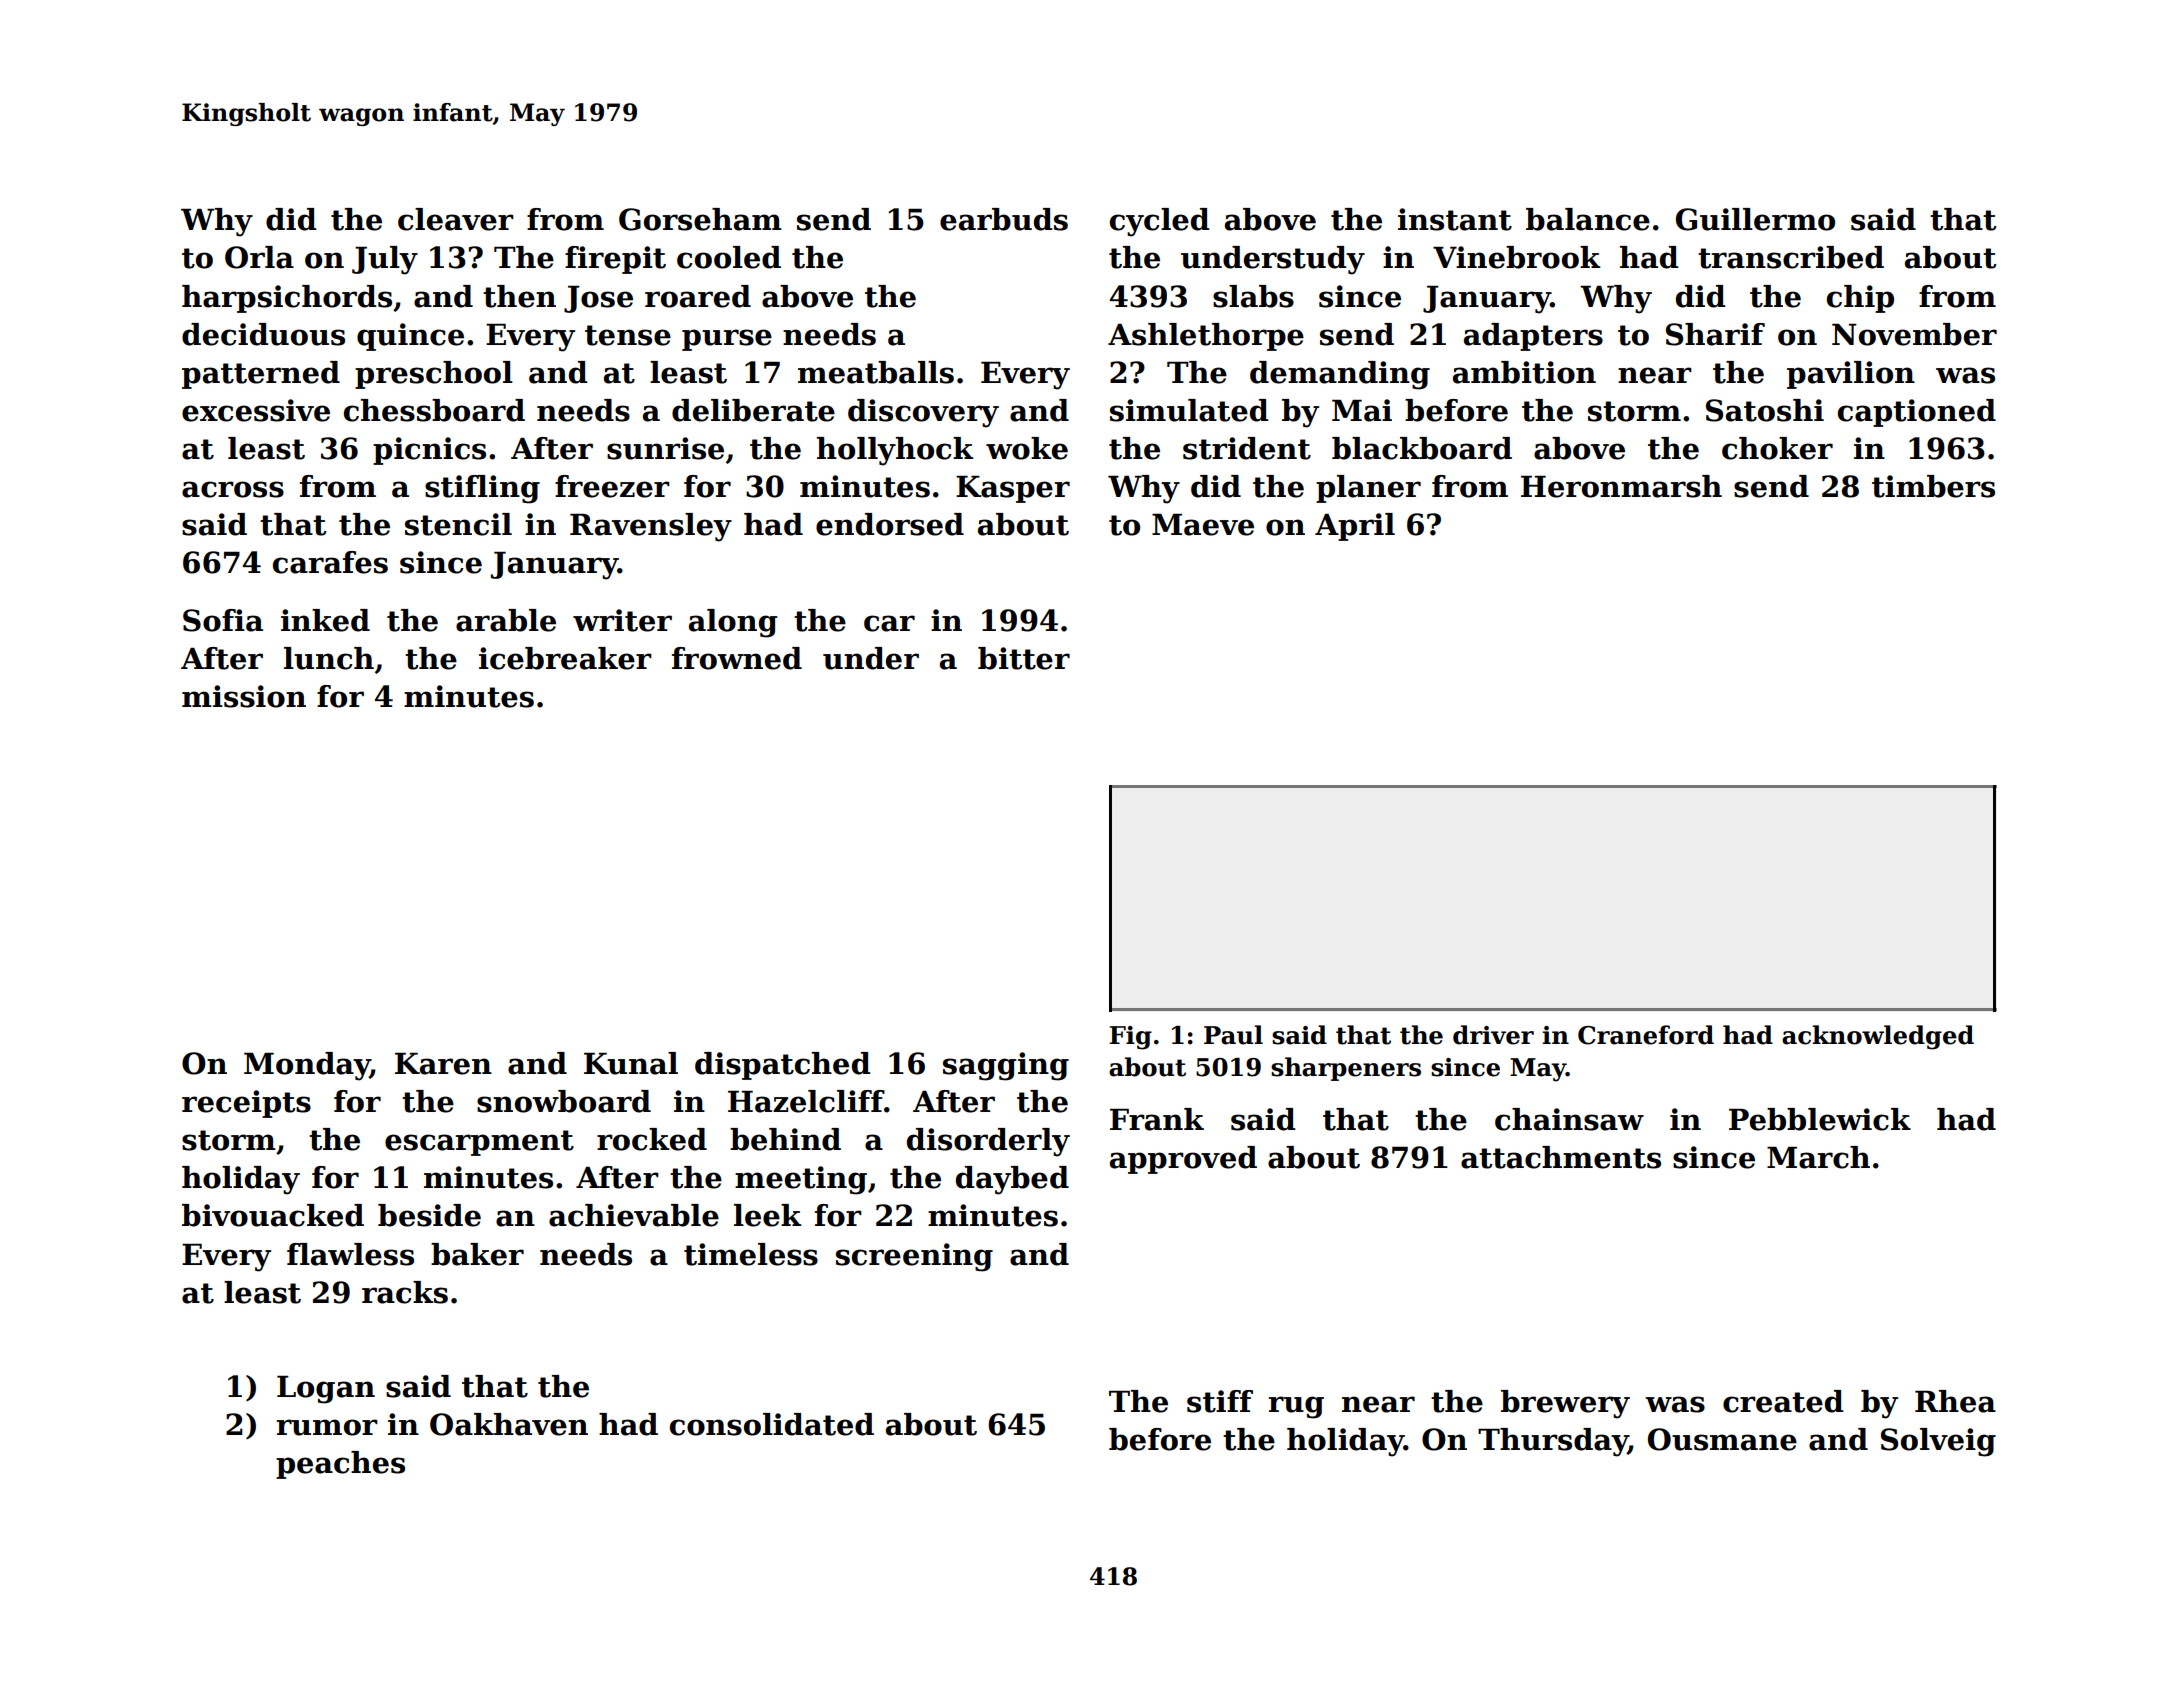  Describe the element at coordinates (244, 696) in the image. I see `mission` at that location.
